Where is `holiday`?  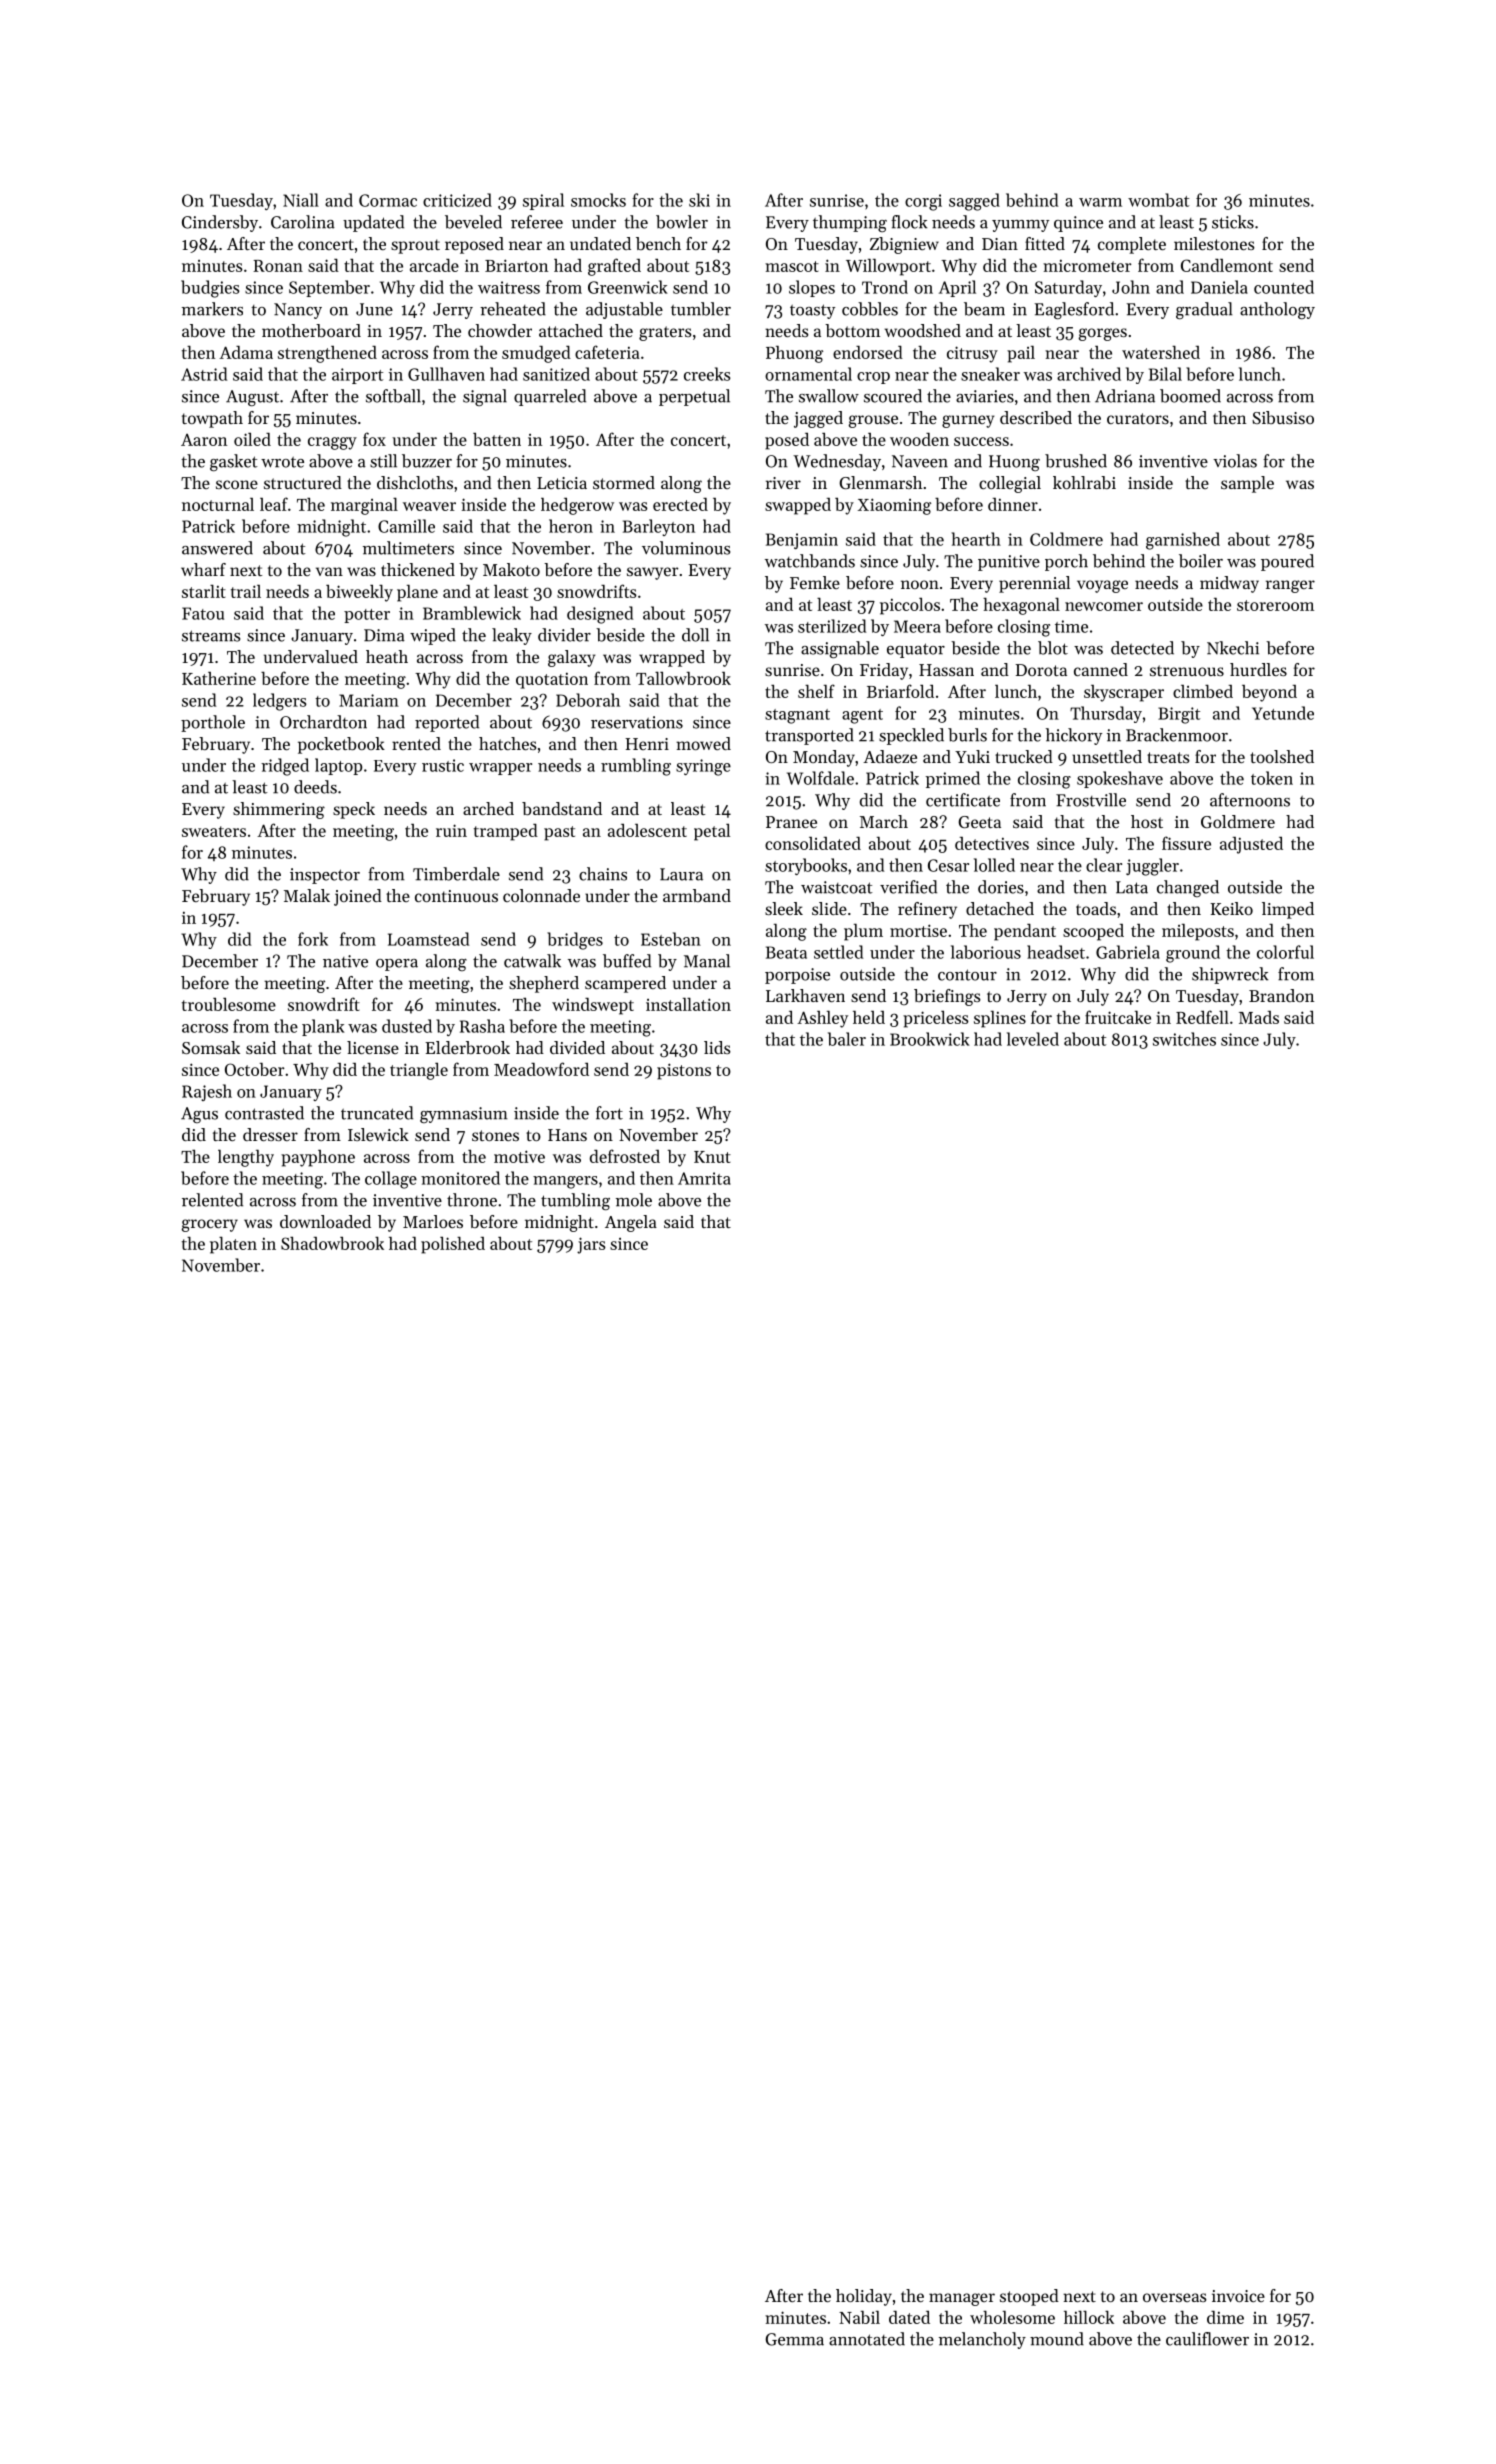 holiday is located at coordinates (864, 2297).
